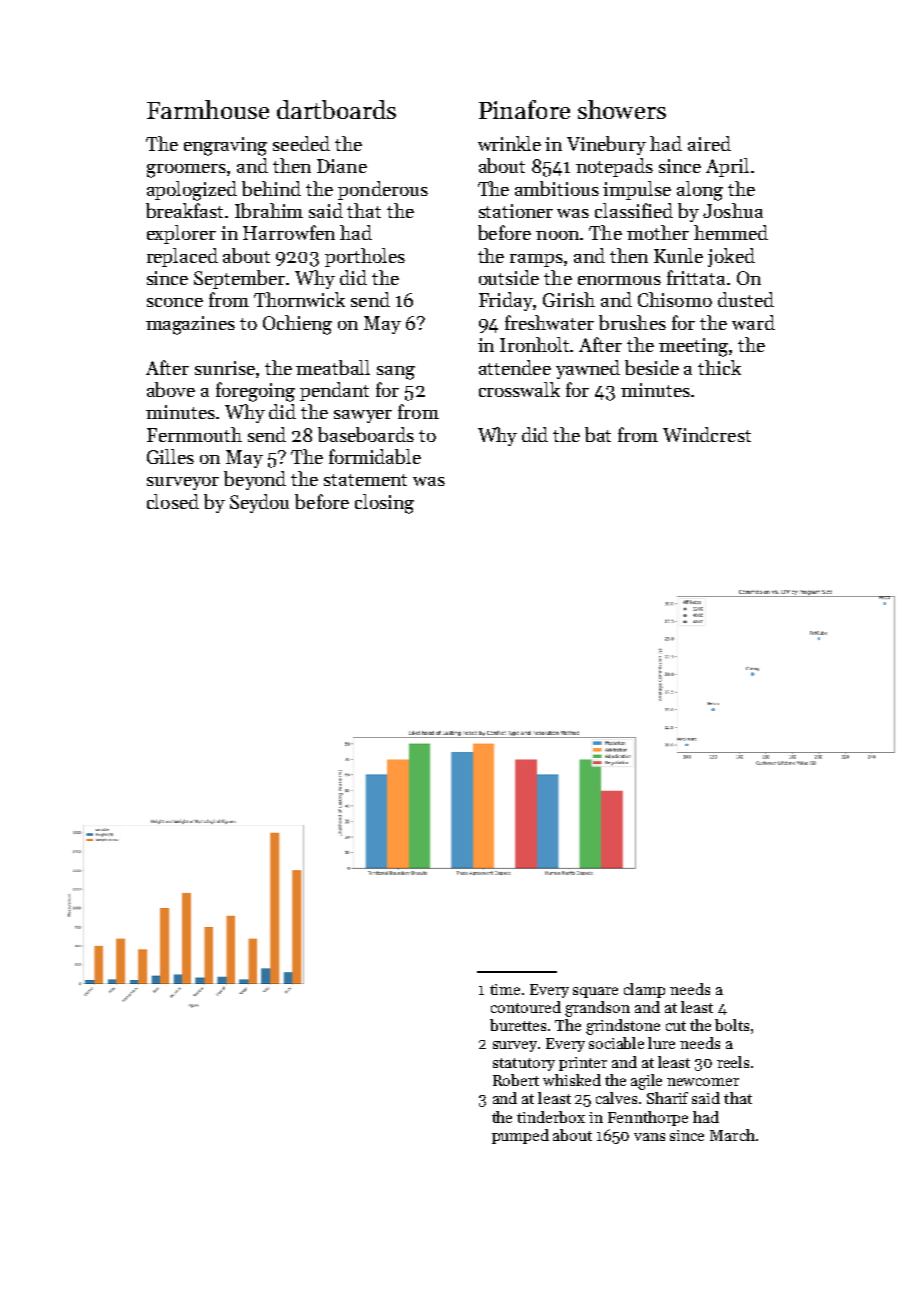  I want to click on aired, so click(709, 143).
